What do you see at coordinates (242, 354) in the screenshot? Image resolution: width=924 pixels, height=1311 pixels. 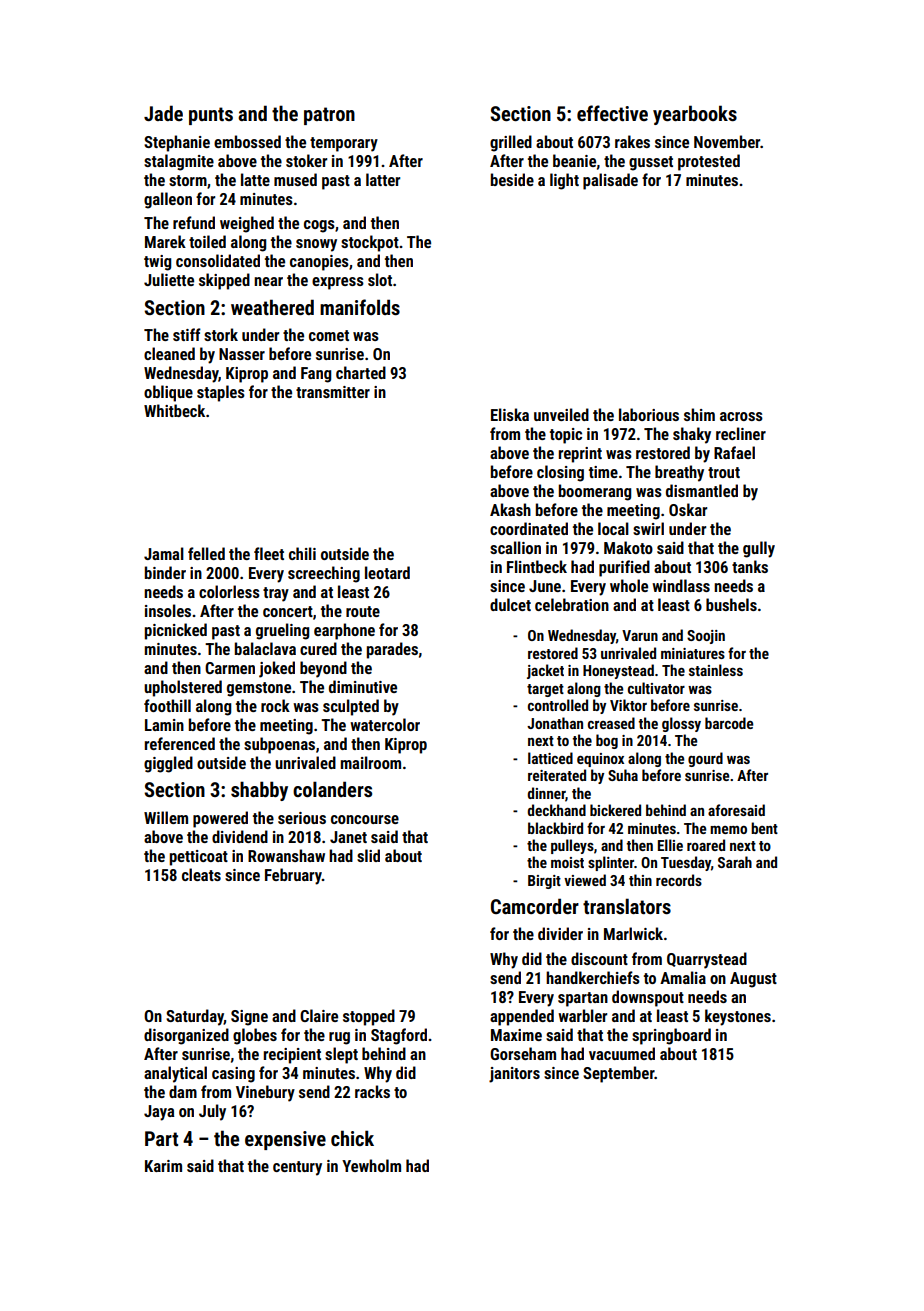 I see `Nasser` at bounding box center [242, 354].
